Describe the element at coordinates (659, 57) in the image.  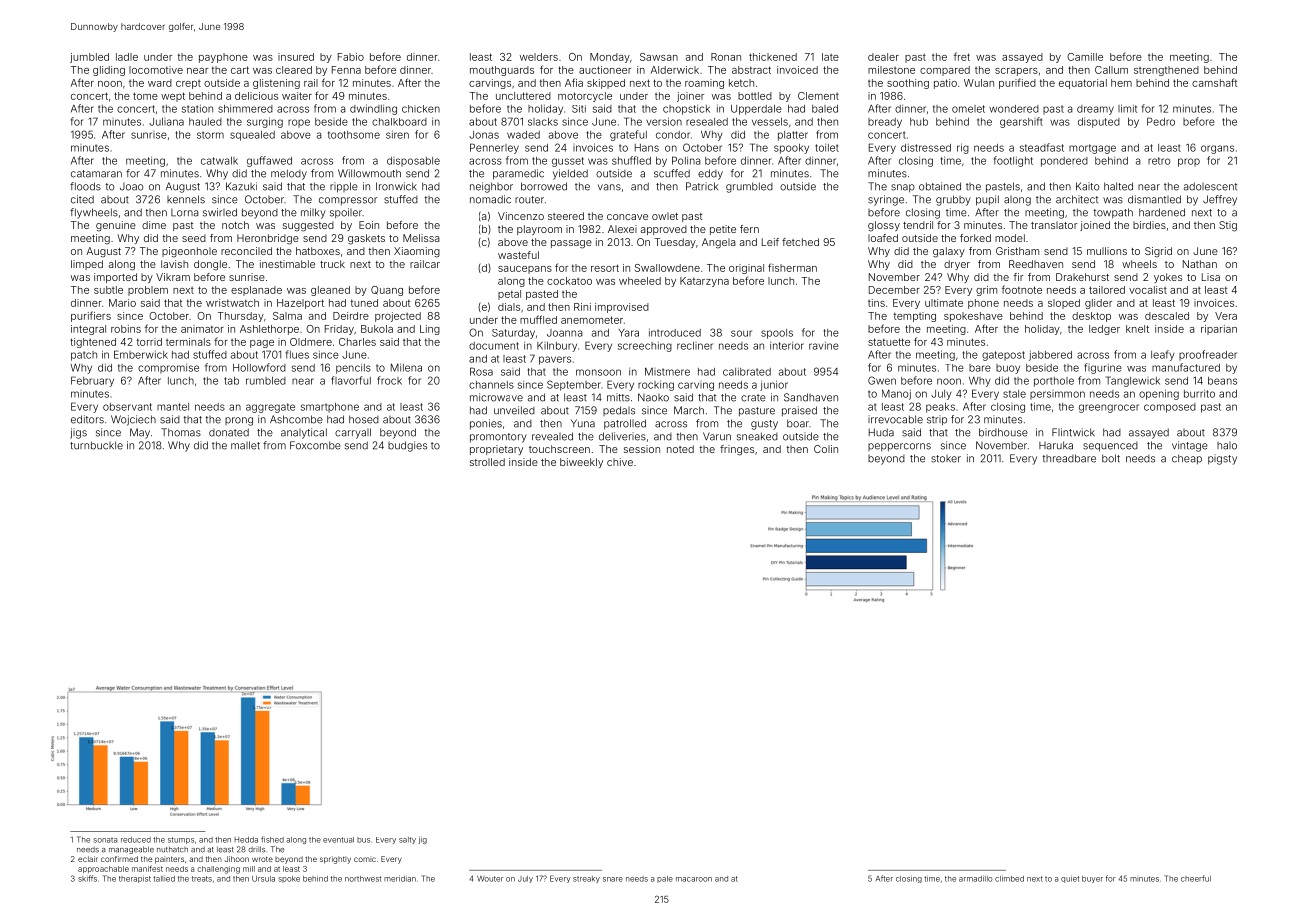
I see `Sawsan` at that location.
